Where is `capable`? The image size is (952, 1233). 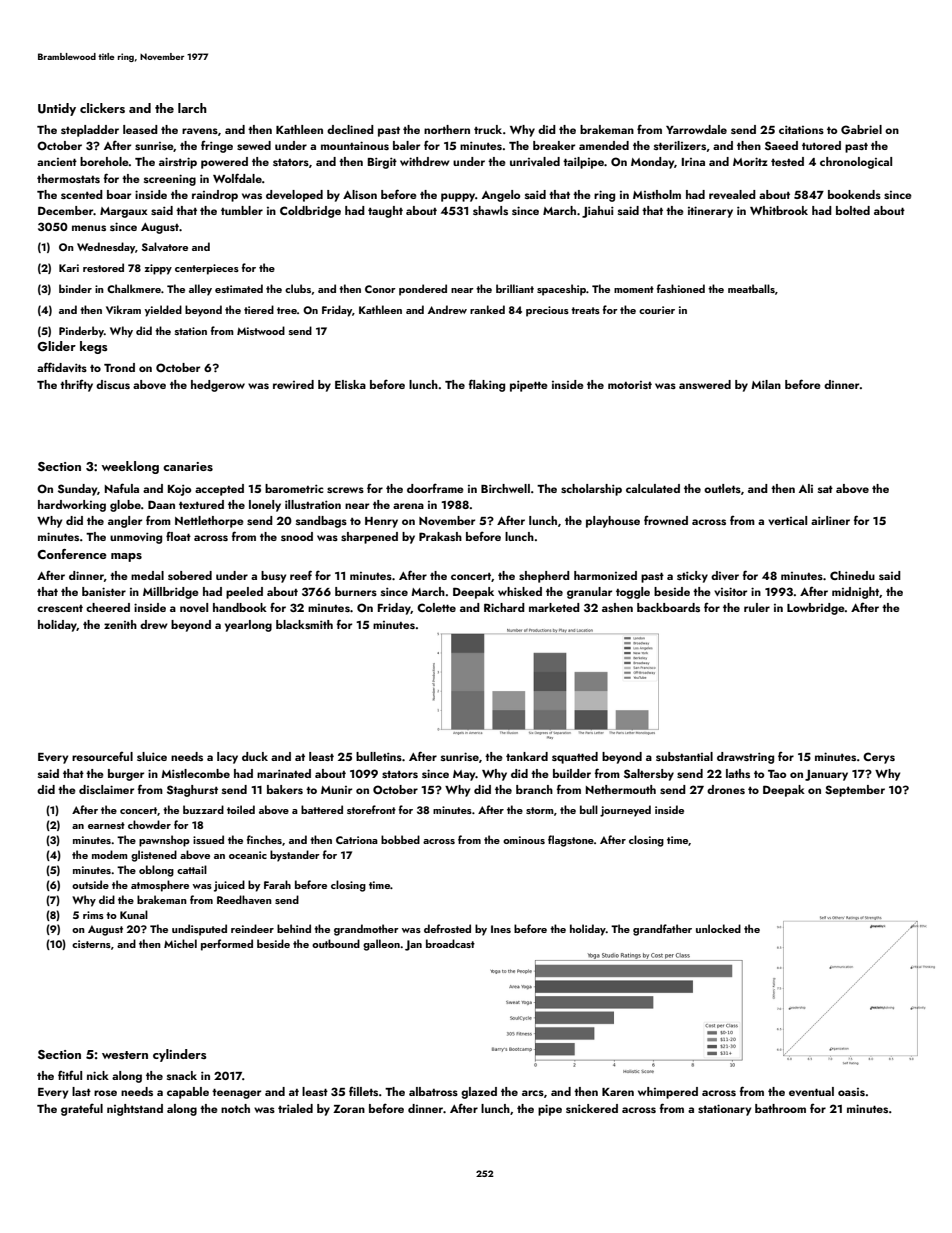 capable is located at coordinates (188, 1093).
